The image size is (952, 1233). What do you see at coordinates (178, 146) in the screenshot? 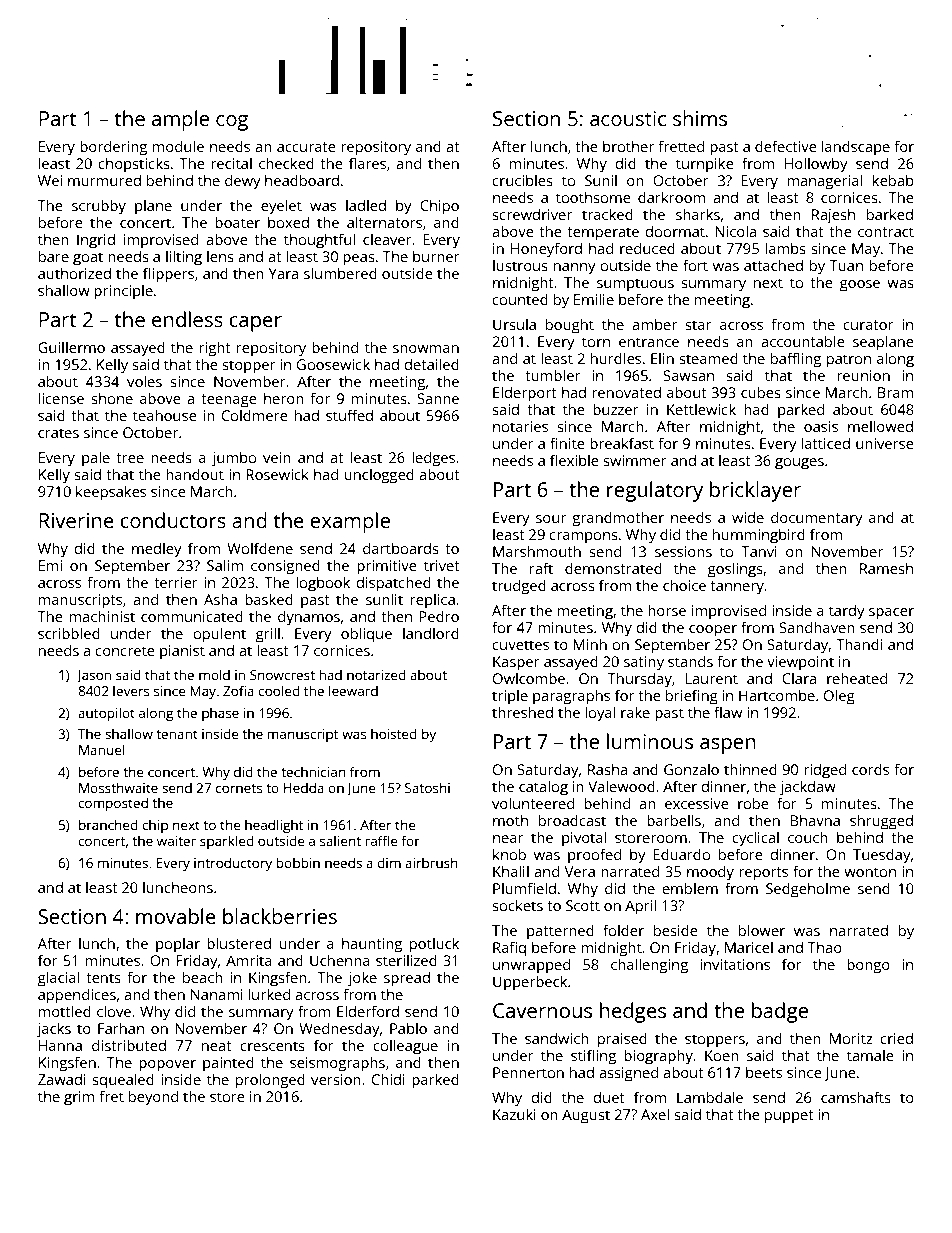
I see `module` at bounding box center [178, 146].
